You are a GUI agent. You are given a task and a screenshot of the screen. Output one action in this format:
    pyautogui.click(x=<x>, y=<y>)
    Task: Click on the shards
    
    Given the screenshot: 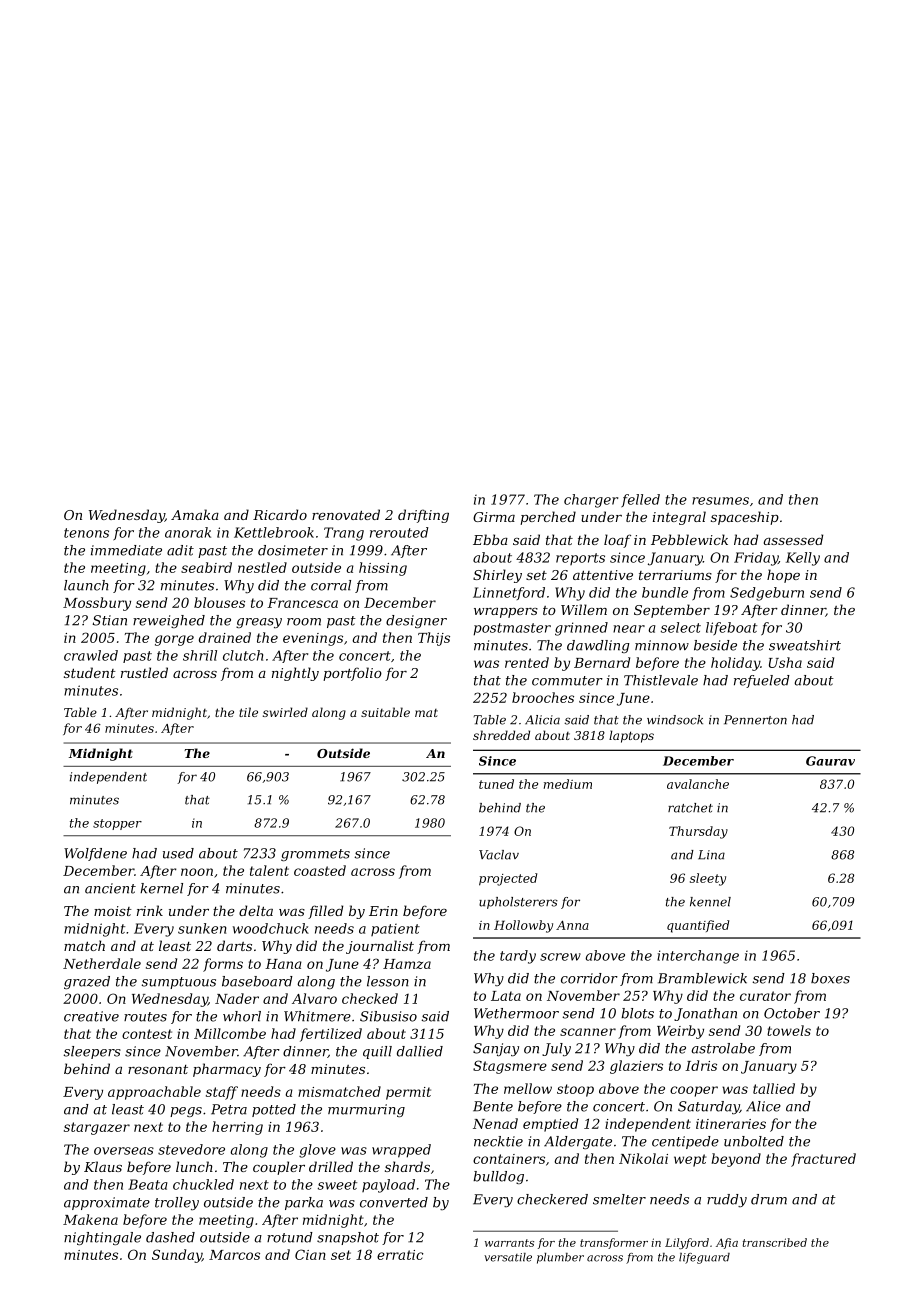 What is the action you would take?
    pyautogui.click(x=407, y=1166)
